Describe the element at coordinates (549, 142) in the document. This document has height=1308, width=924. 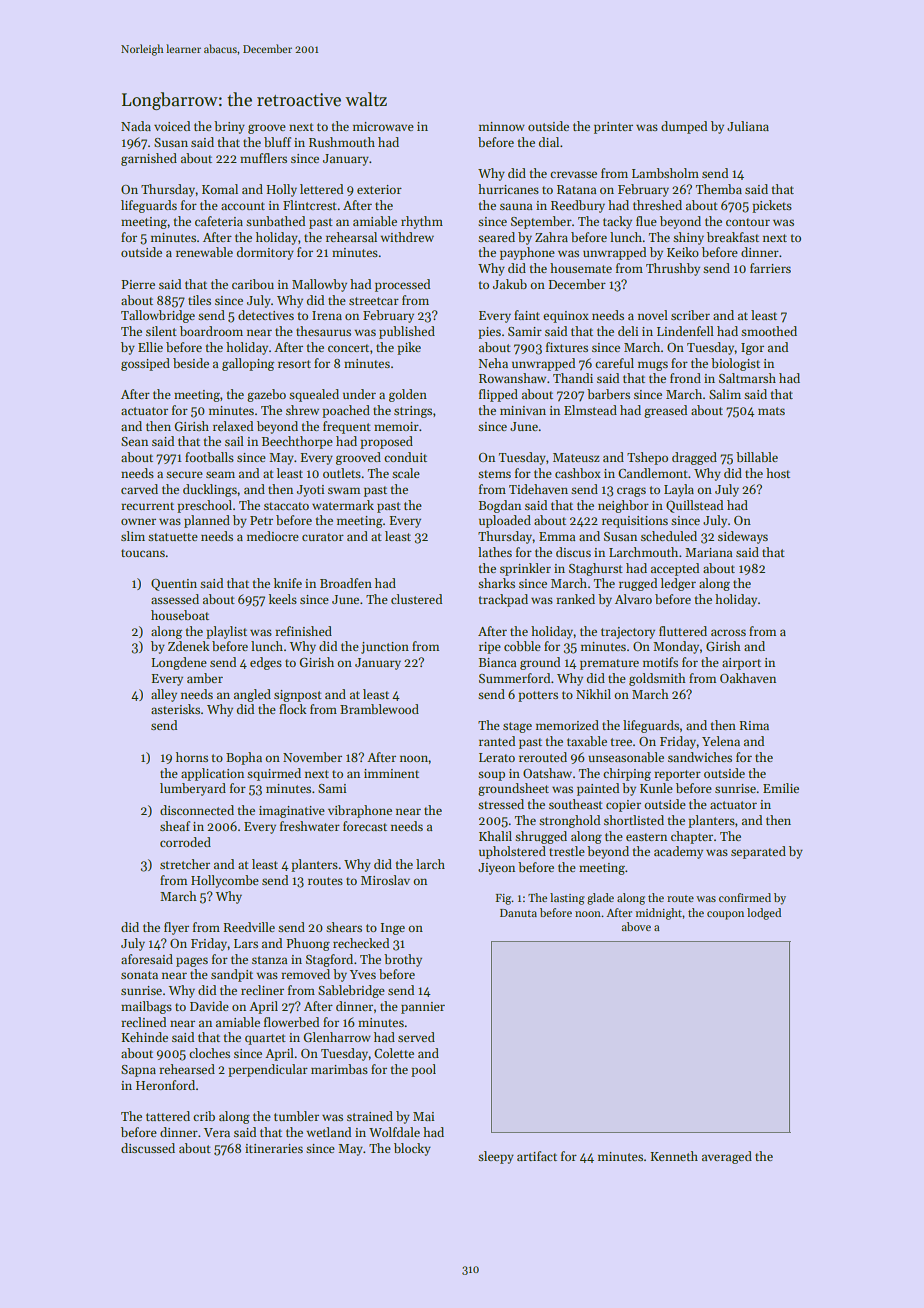
I see `dial` at that location.
